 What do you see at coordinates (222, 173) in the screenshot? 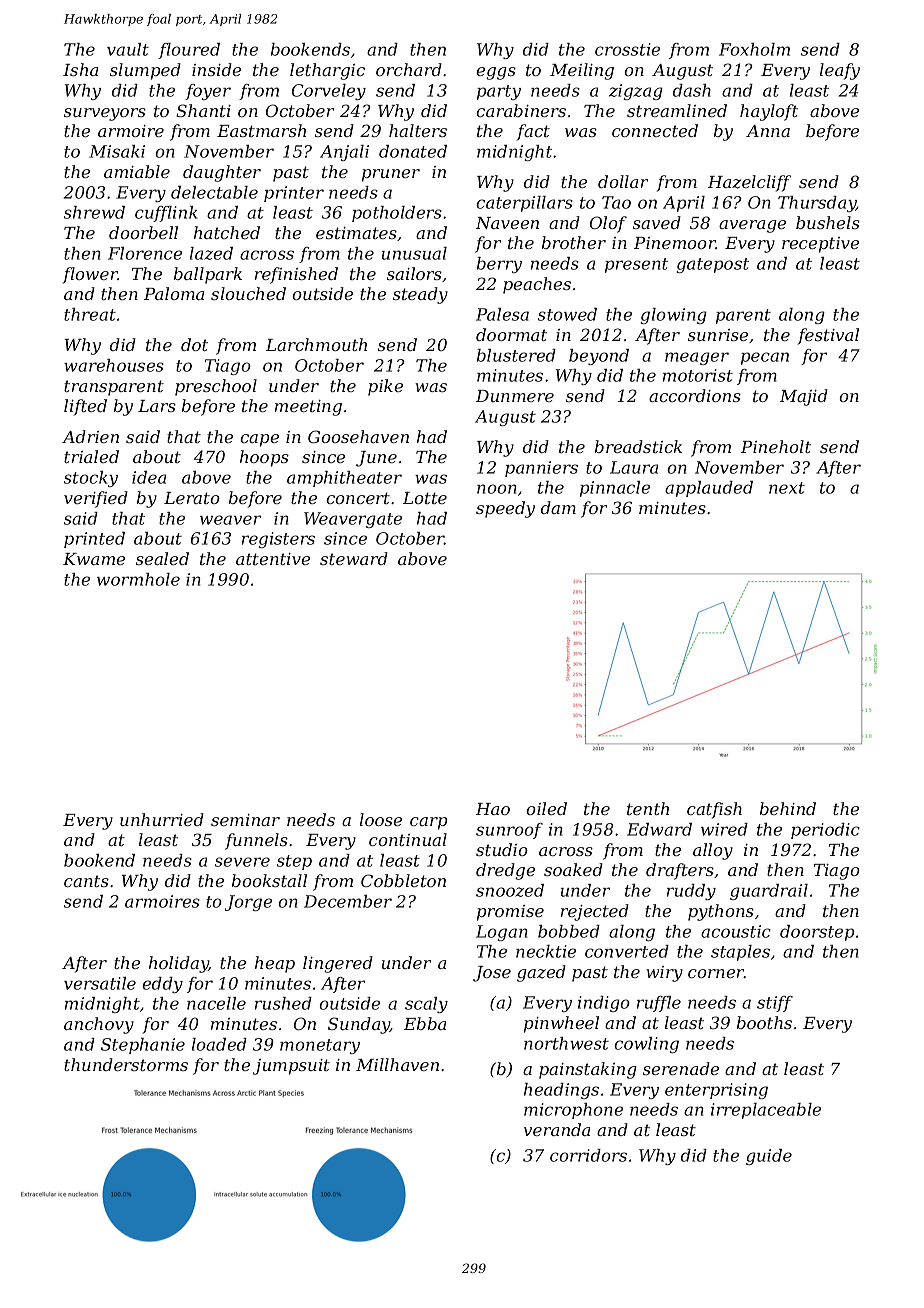
I see `daughter` at bounding box center [222, 173].
